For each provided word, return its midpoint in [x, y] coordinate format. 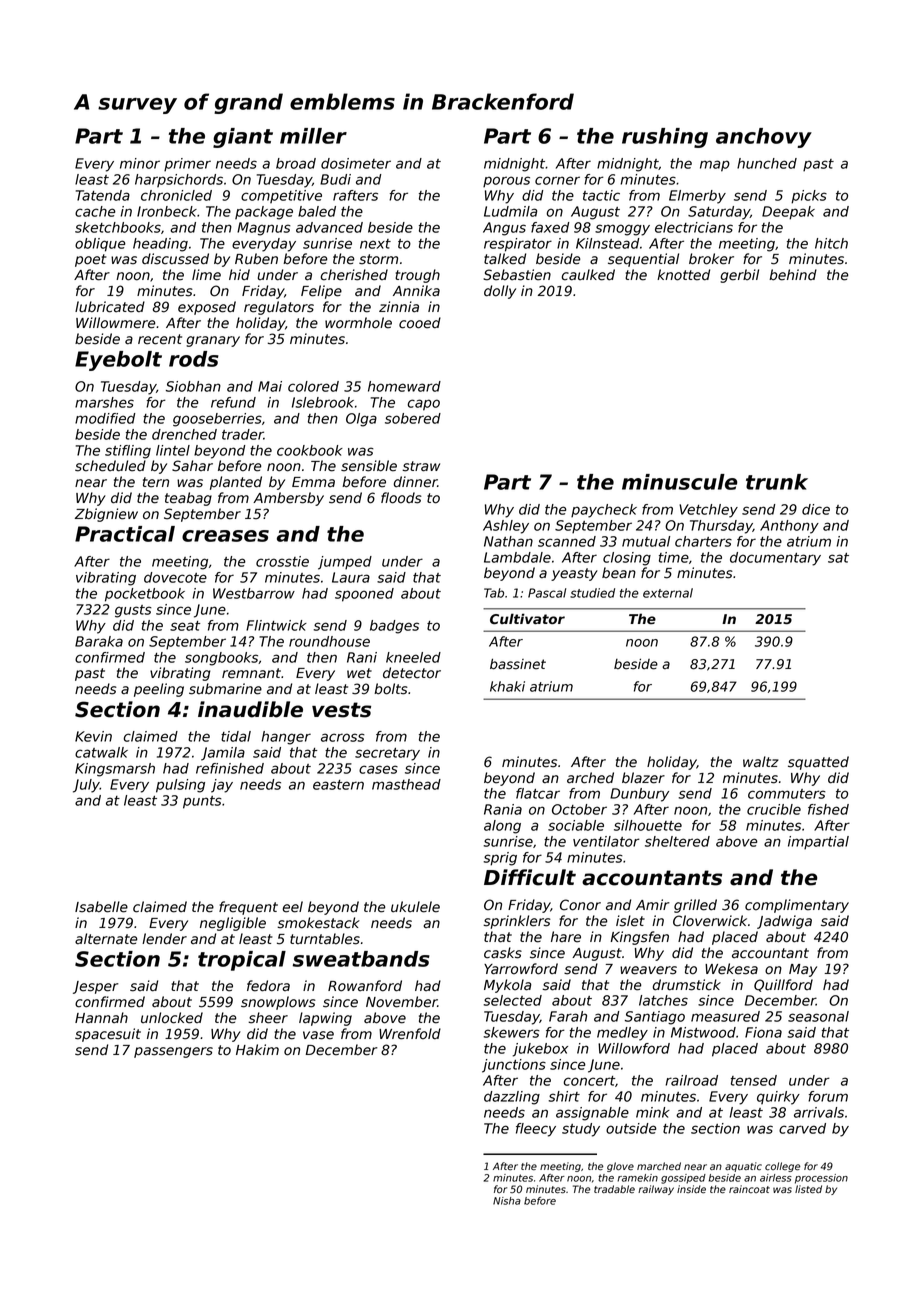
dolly [500, 292]
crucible [774, 809]
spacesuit [108, 1035]
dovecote [175, 577]
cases [378, 769]
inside [691, 1189]
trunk [777, 482]
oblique [100, 245]
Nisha [507, 1201]
